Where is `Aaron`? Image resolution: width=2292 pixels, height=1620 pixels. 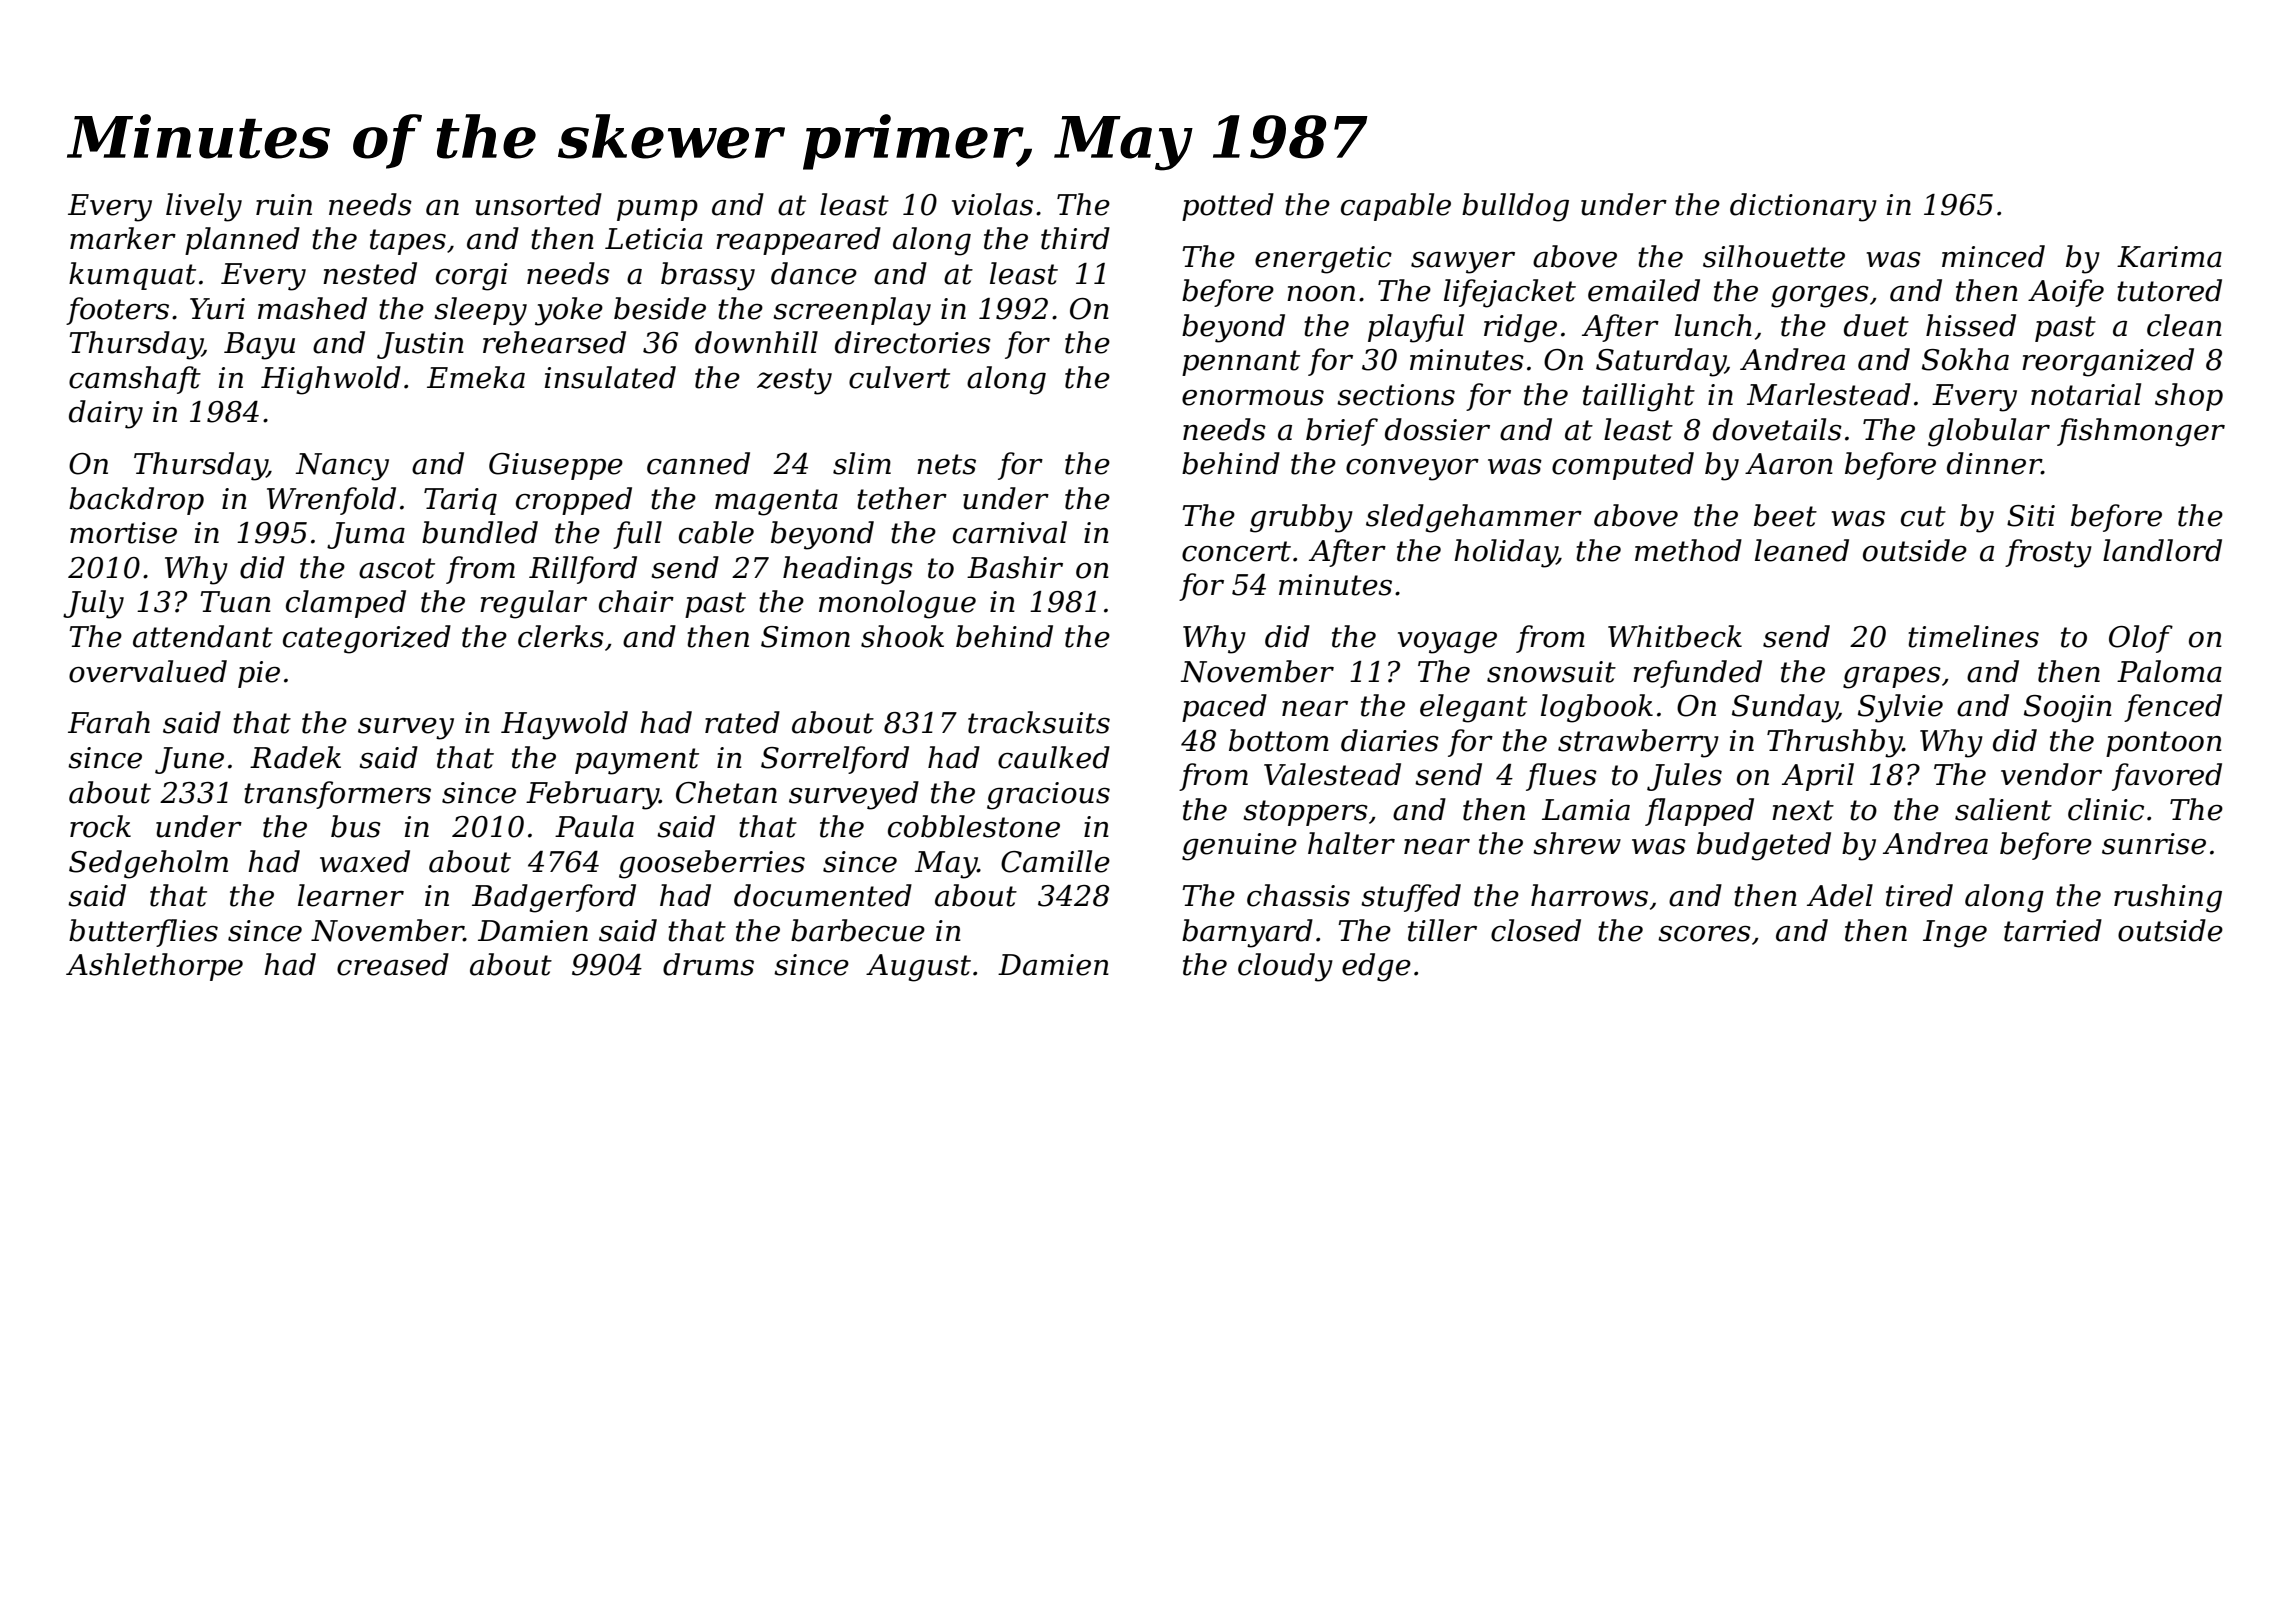
Aaron is located at coordinates (1789, 464).
